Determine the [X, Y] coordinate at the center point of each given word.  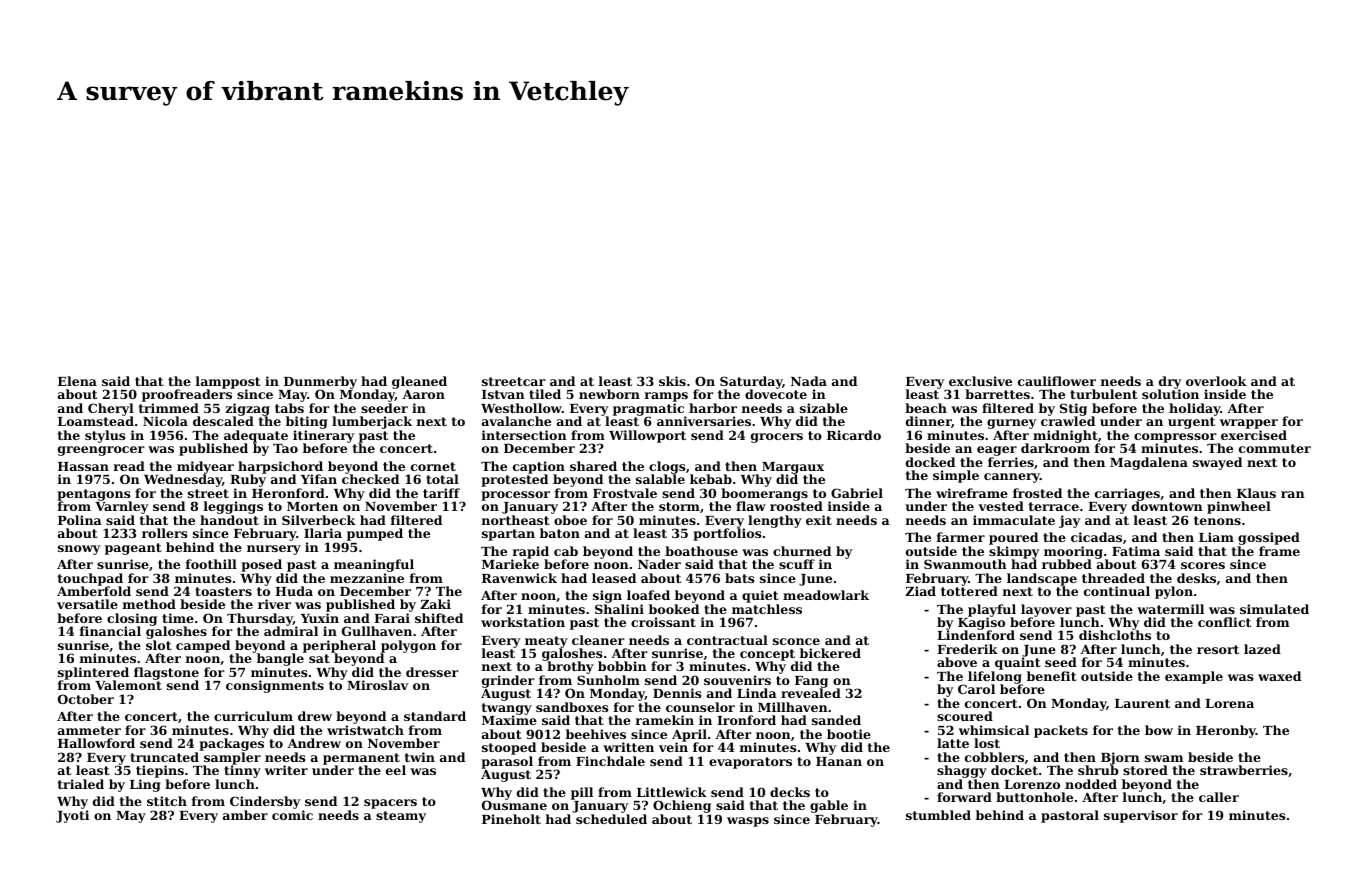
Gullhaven [377, 631]
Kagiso [981, 624]
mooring [1073, 552]
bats [739, 578]
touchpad [90, 579]
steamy [401, 817]
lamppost [228, 382]
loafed [648, 595]
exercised [1254, 435]
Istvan [503, 394]
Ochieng [682, 806]
